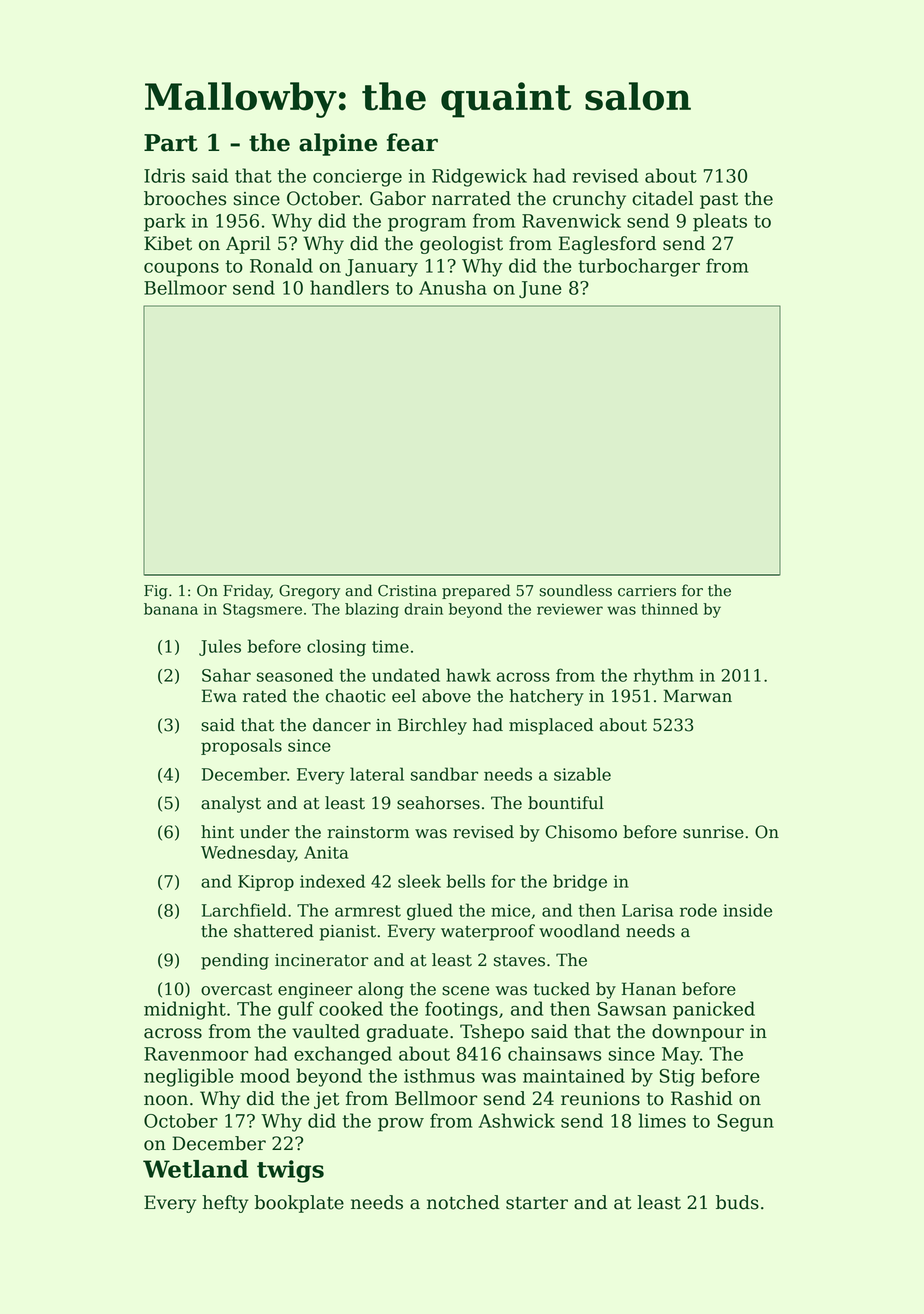 Image resolution: width=924 pixels, height=1314 pixels. What do you see at coordinates (248, 245) in the screenshot?
I see `April` at bounding box center [248, 245].
